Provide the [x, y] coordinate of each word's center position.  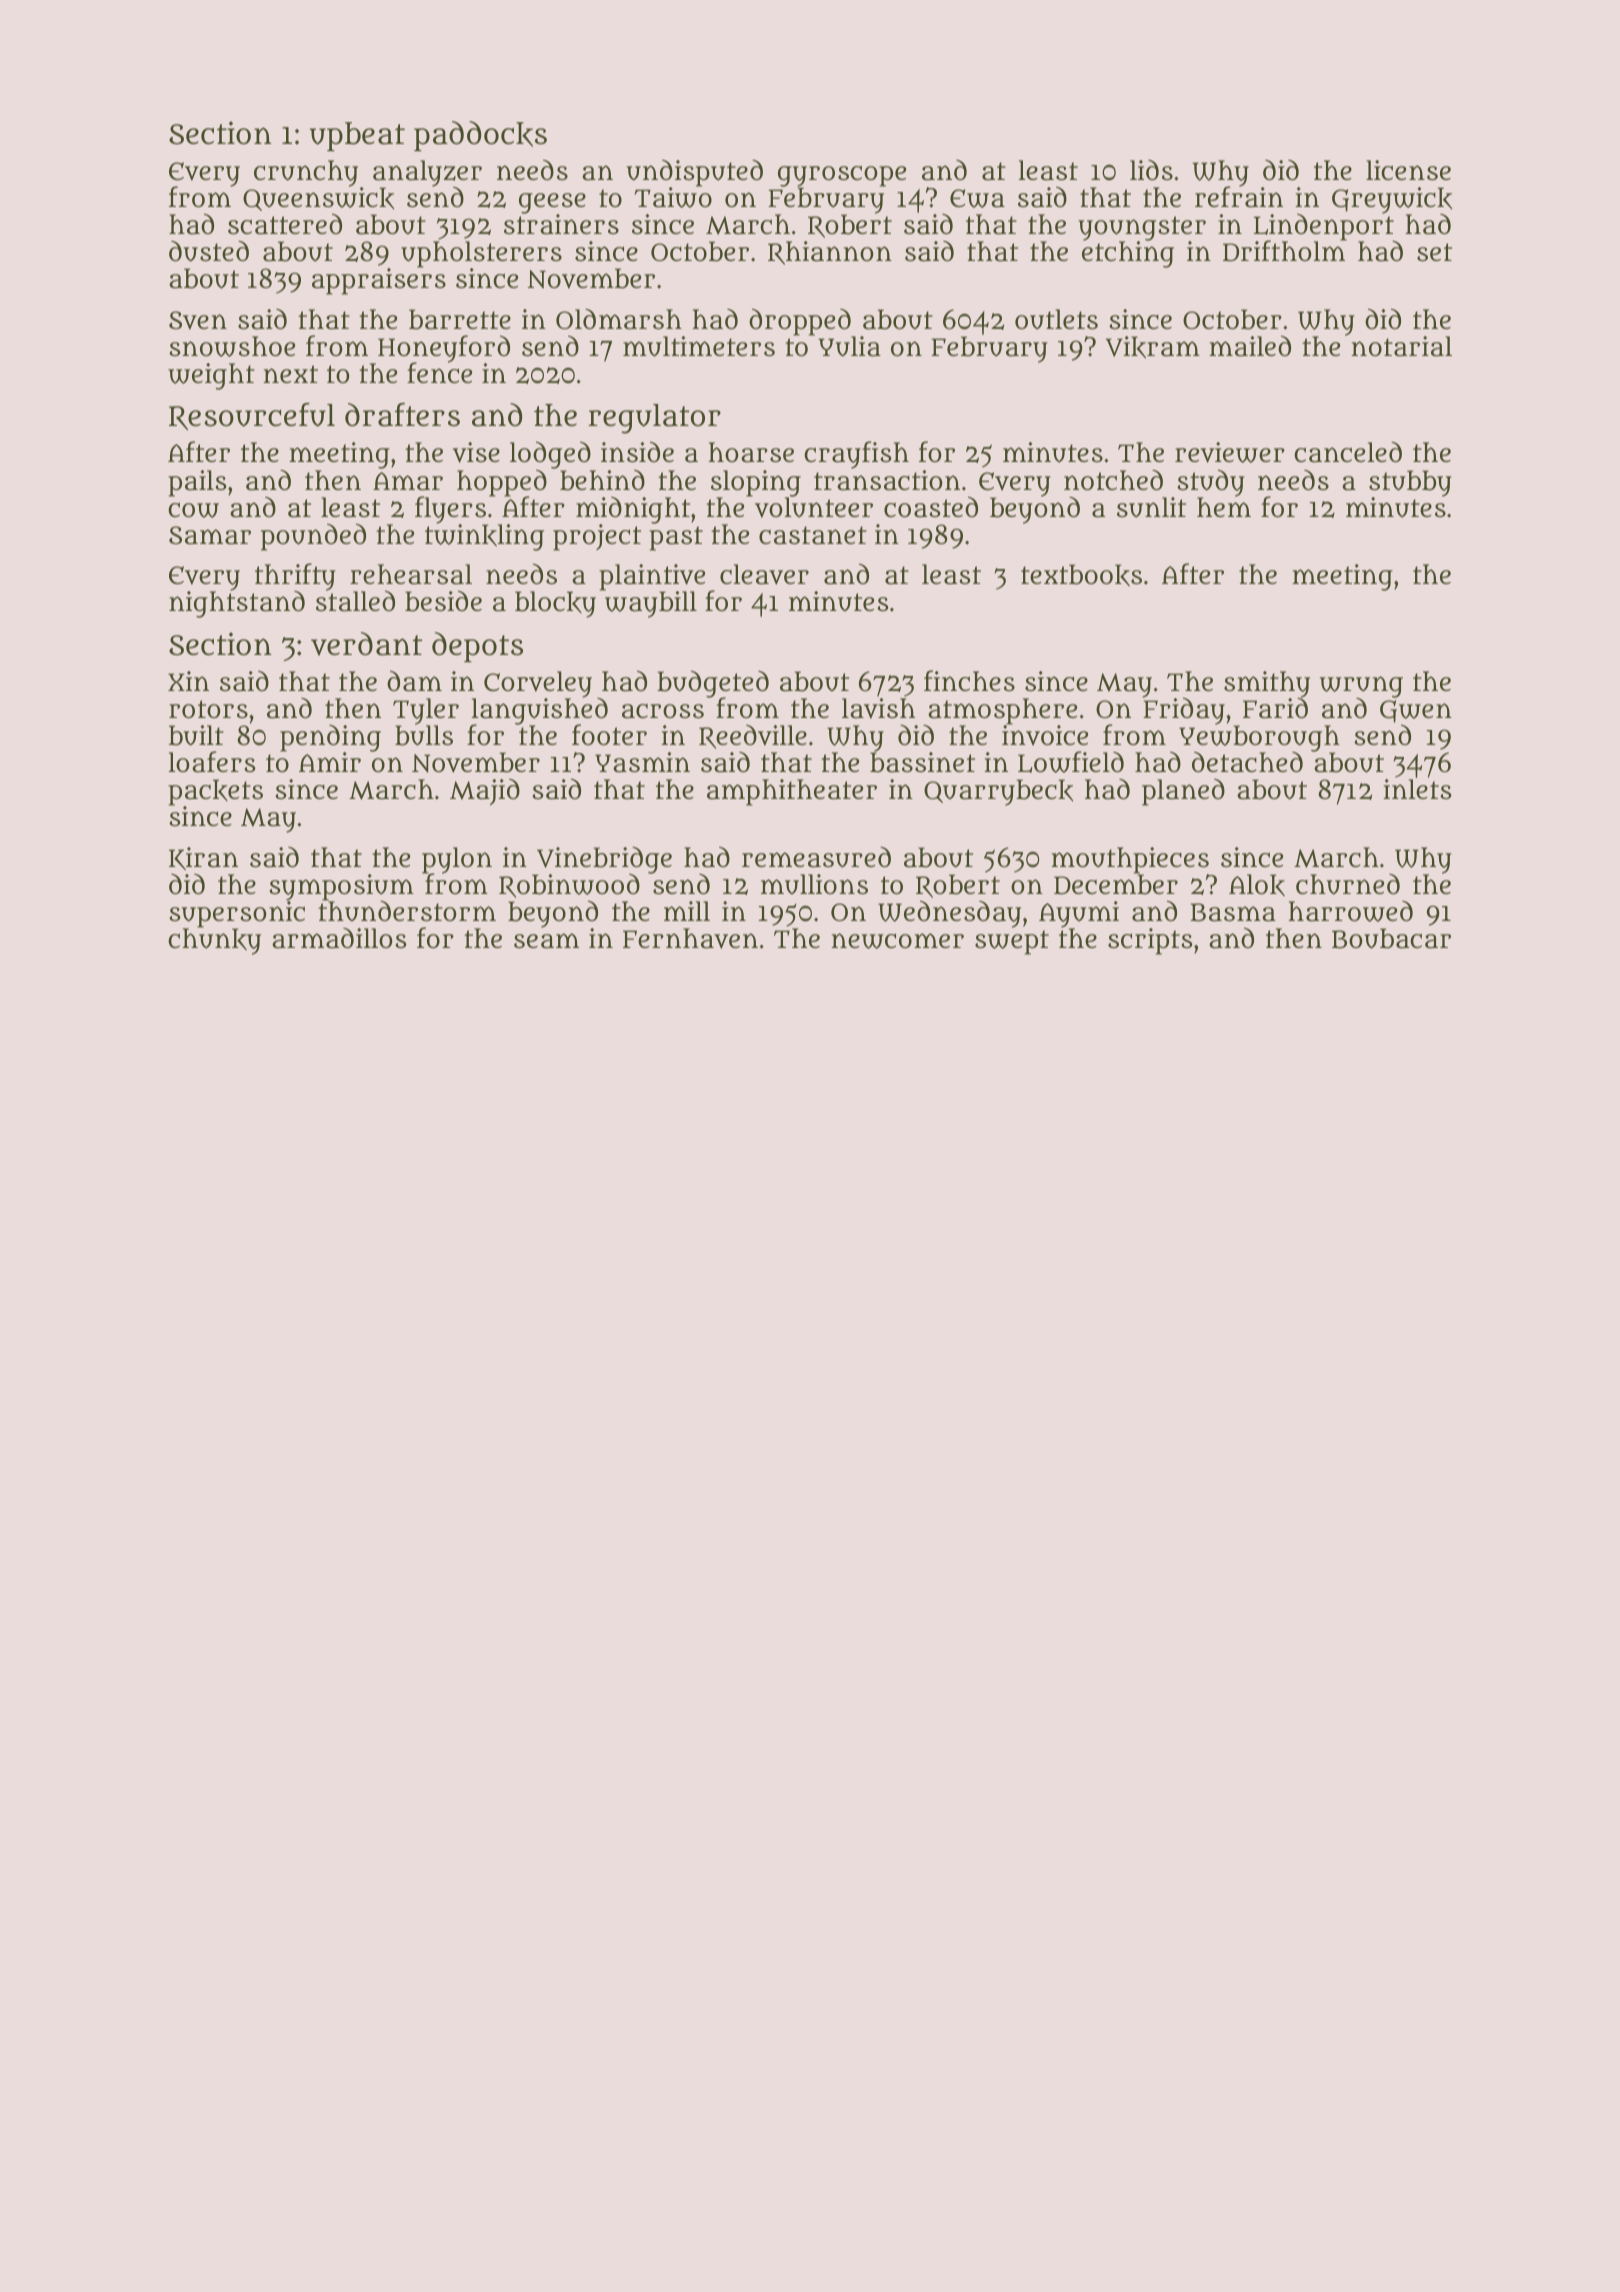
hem [1224, 507]
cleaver [764, 574]
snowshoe [232, 346]
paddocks [480, 136]
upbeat [357, 136]
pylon [457, 860]
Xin [188, 681]
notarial [1401, 346]
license [1408, 170]
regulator [655, 419]
